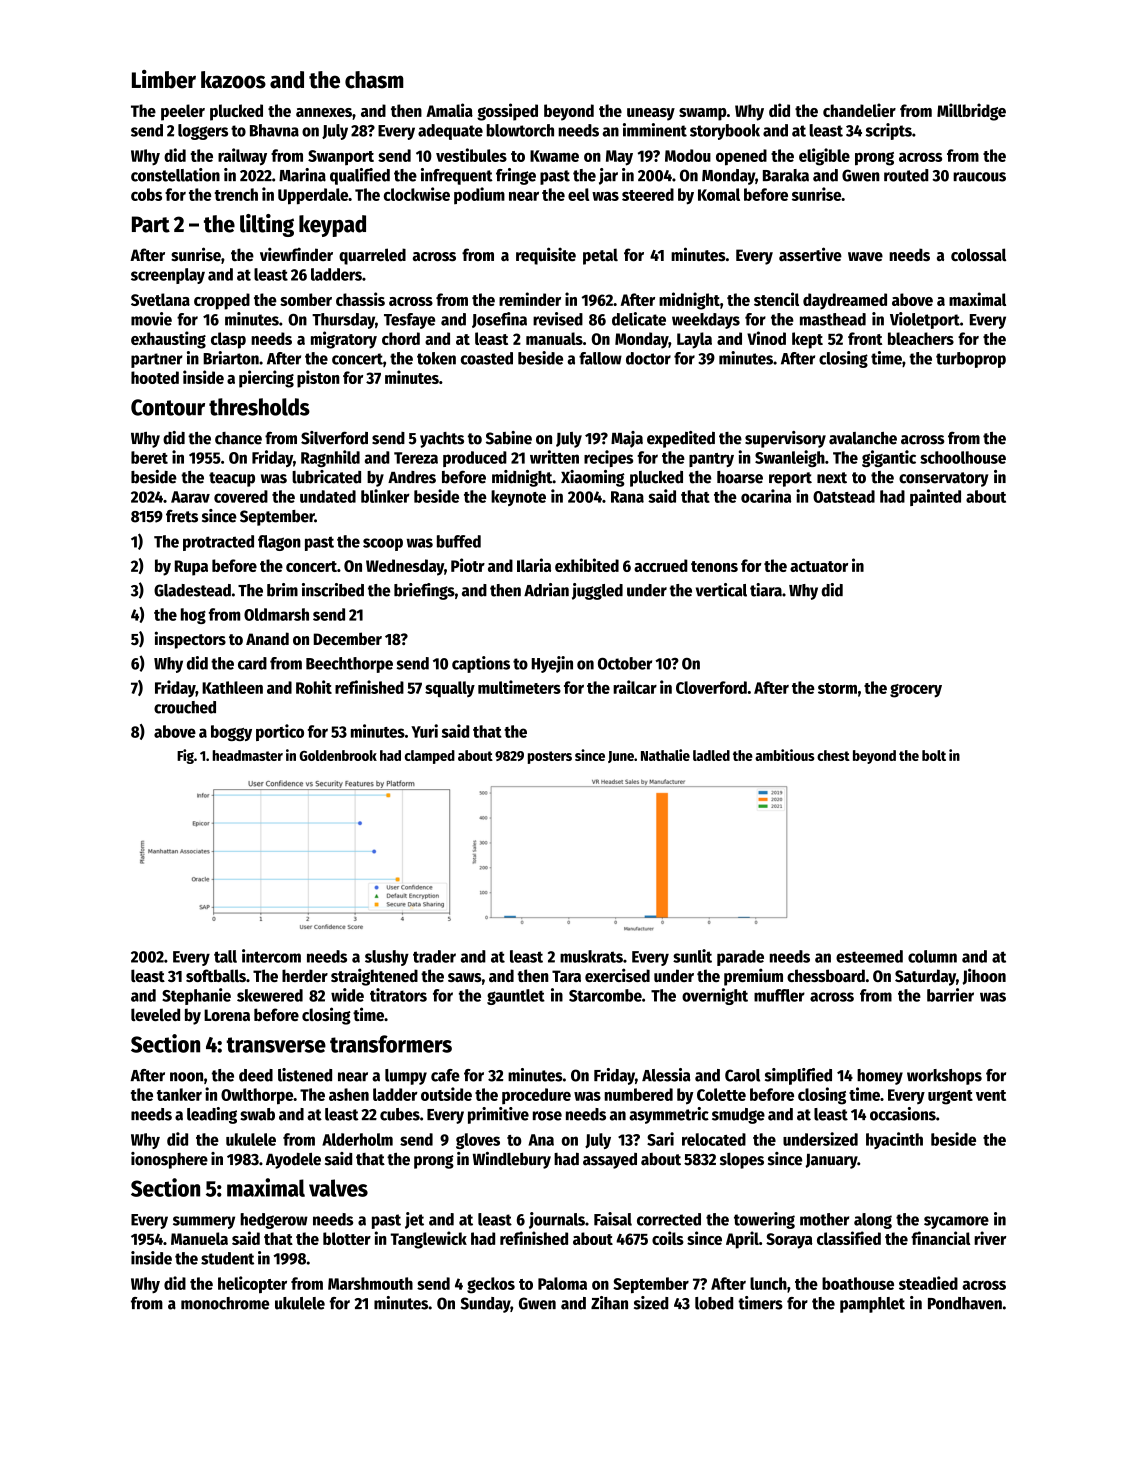 The image size is (1137, 1471). Describe the element at coordinates (271, 956) in the screenshot. I see `intercom` at that location.
